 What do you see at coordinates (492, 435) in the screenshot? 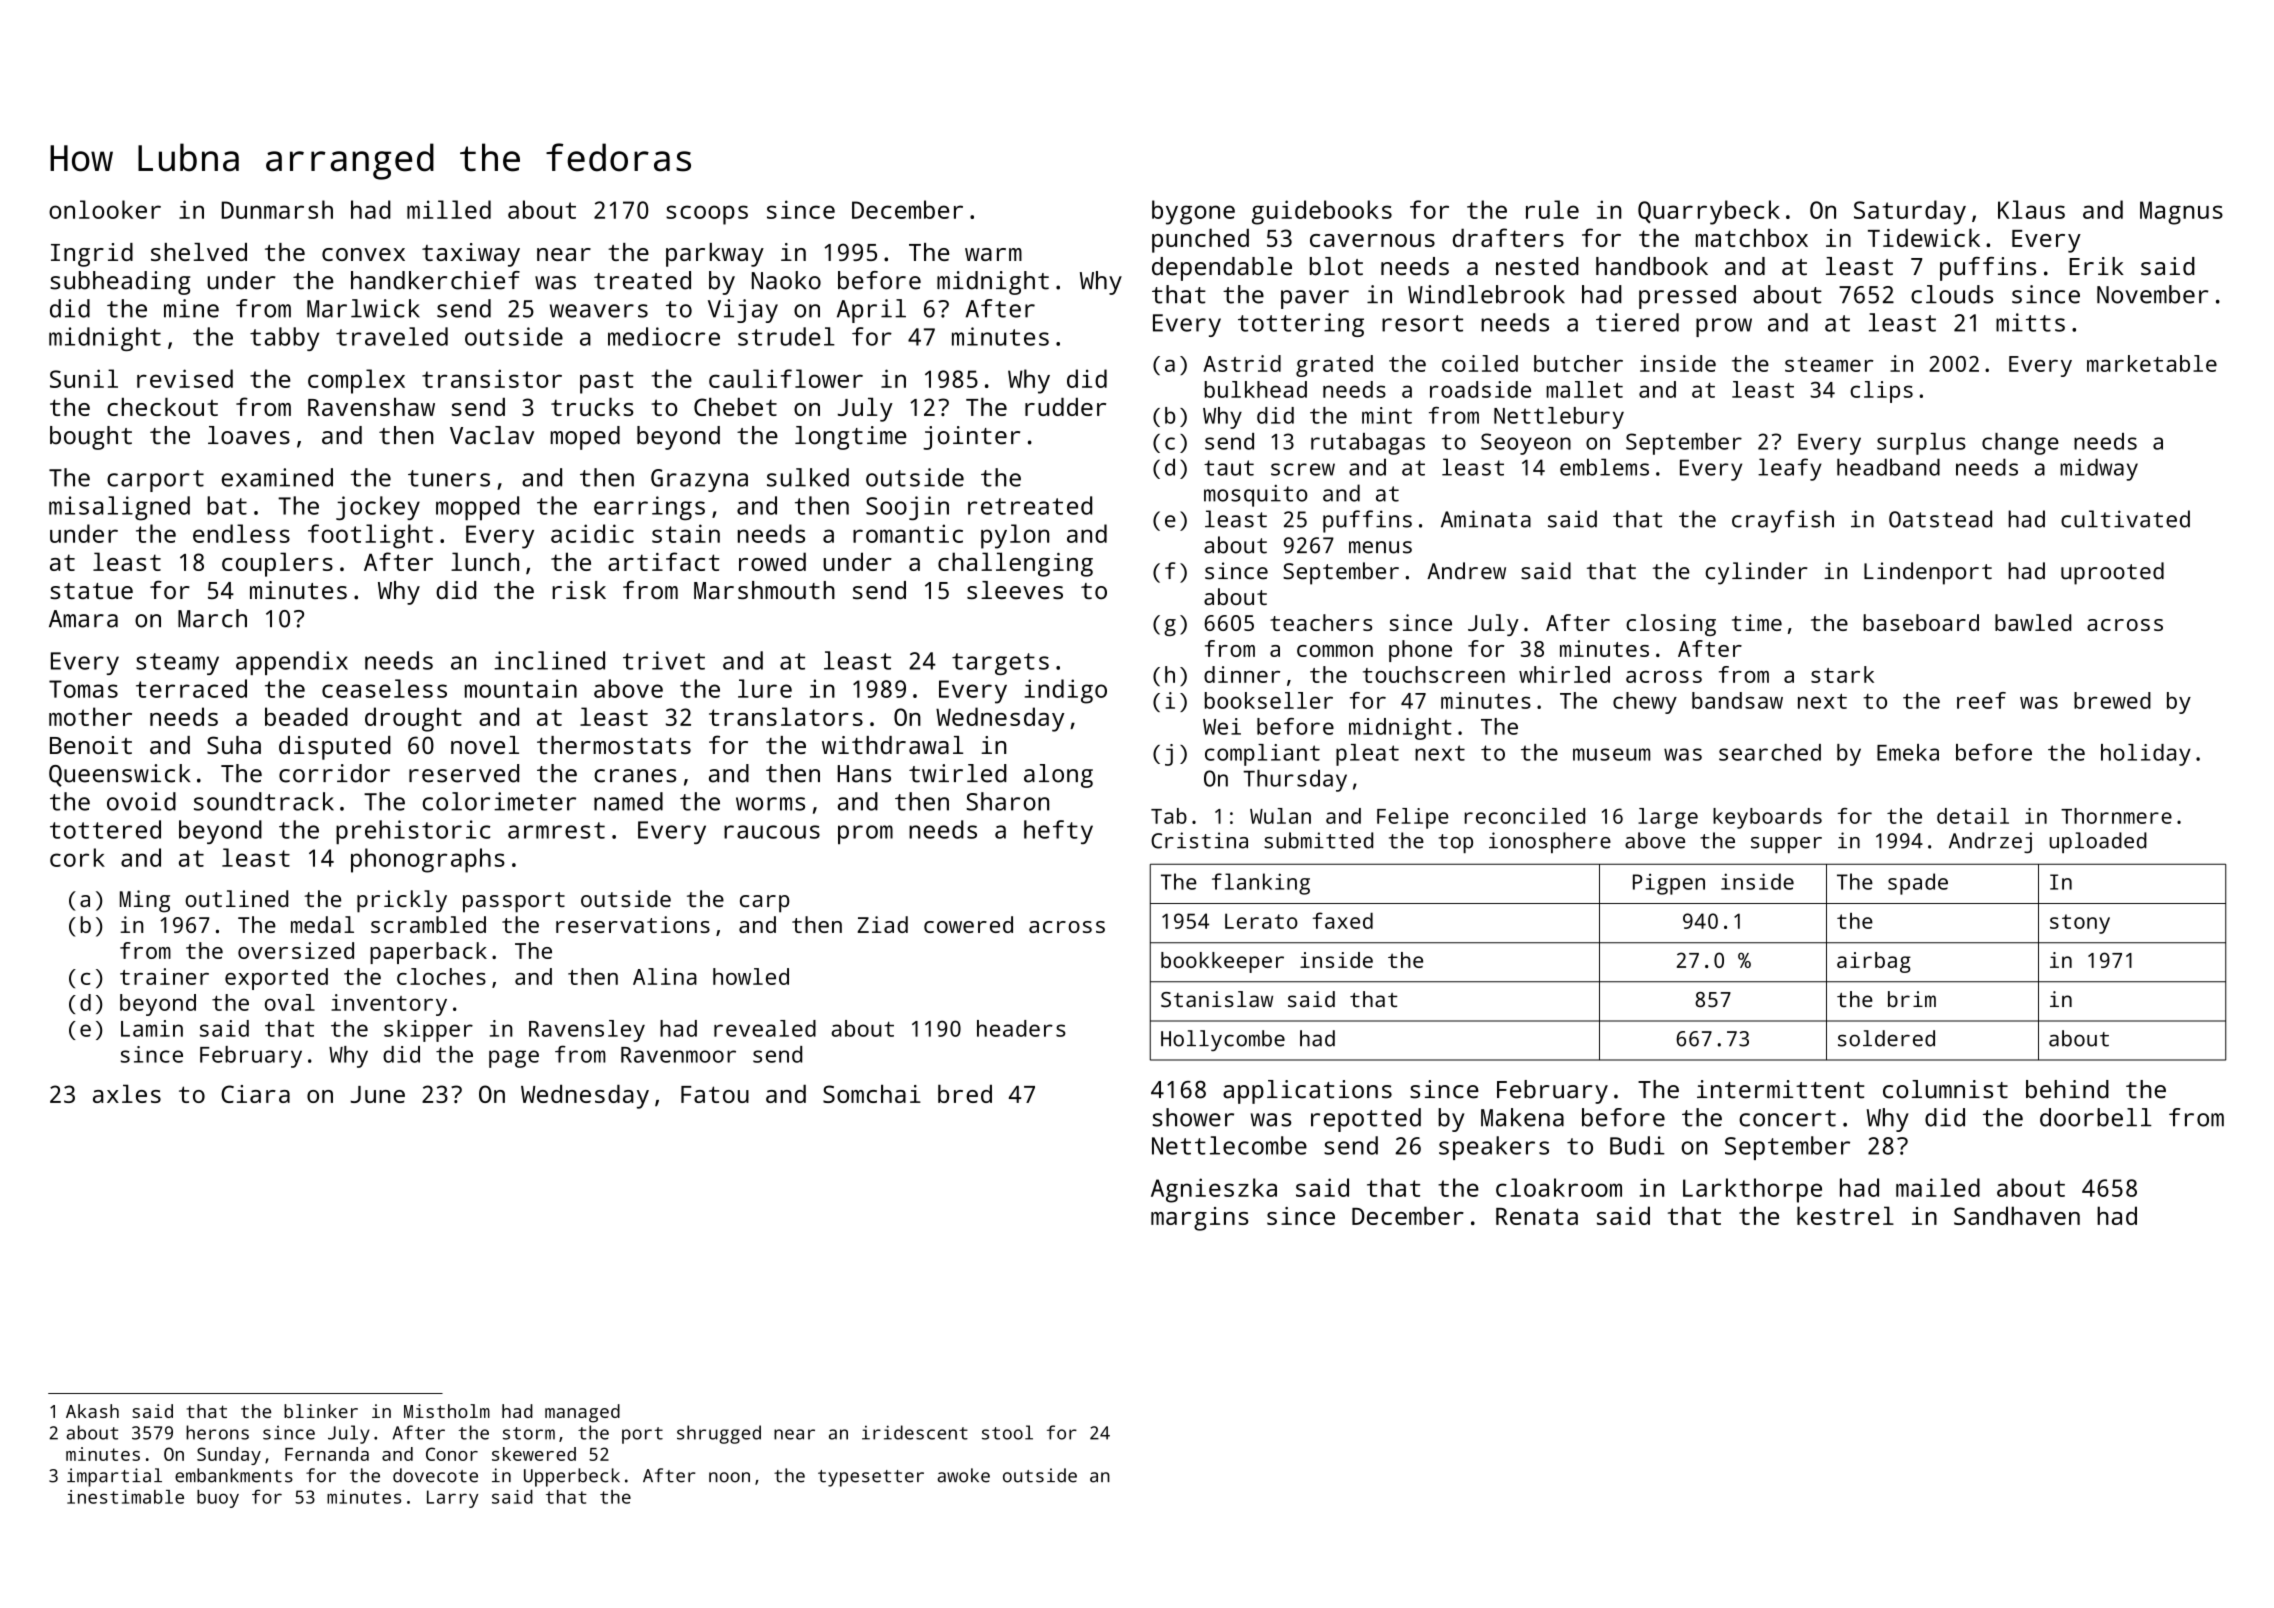
I see `Vaclav` at bounding box center [492, 435].
